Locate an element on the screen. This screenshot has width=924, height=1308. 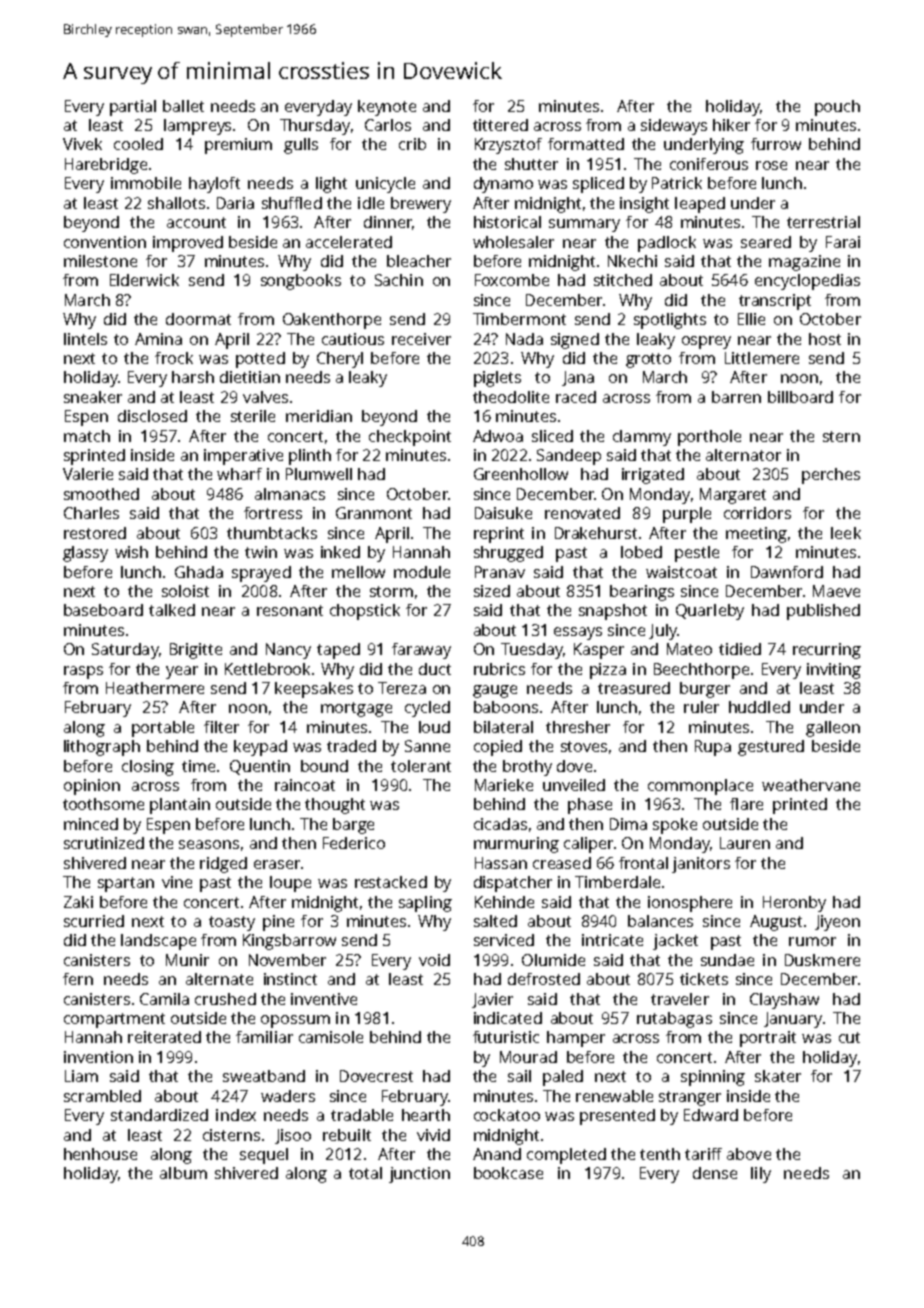
skater is located at coordinates (778, 1076).
